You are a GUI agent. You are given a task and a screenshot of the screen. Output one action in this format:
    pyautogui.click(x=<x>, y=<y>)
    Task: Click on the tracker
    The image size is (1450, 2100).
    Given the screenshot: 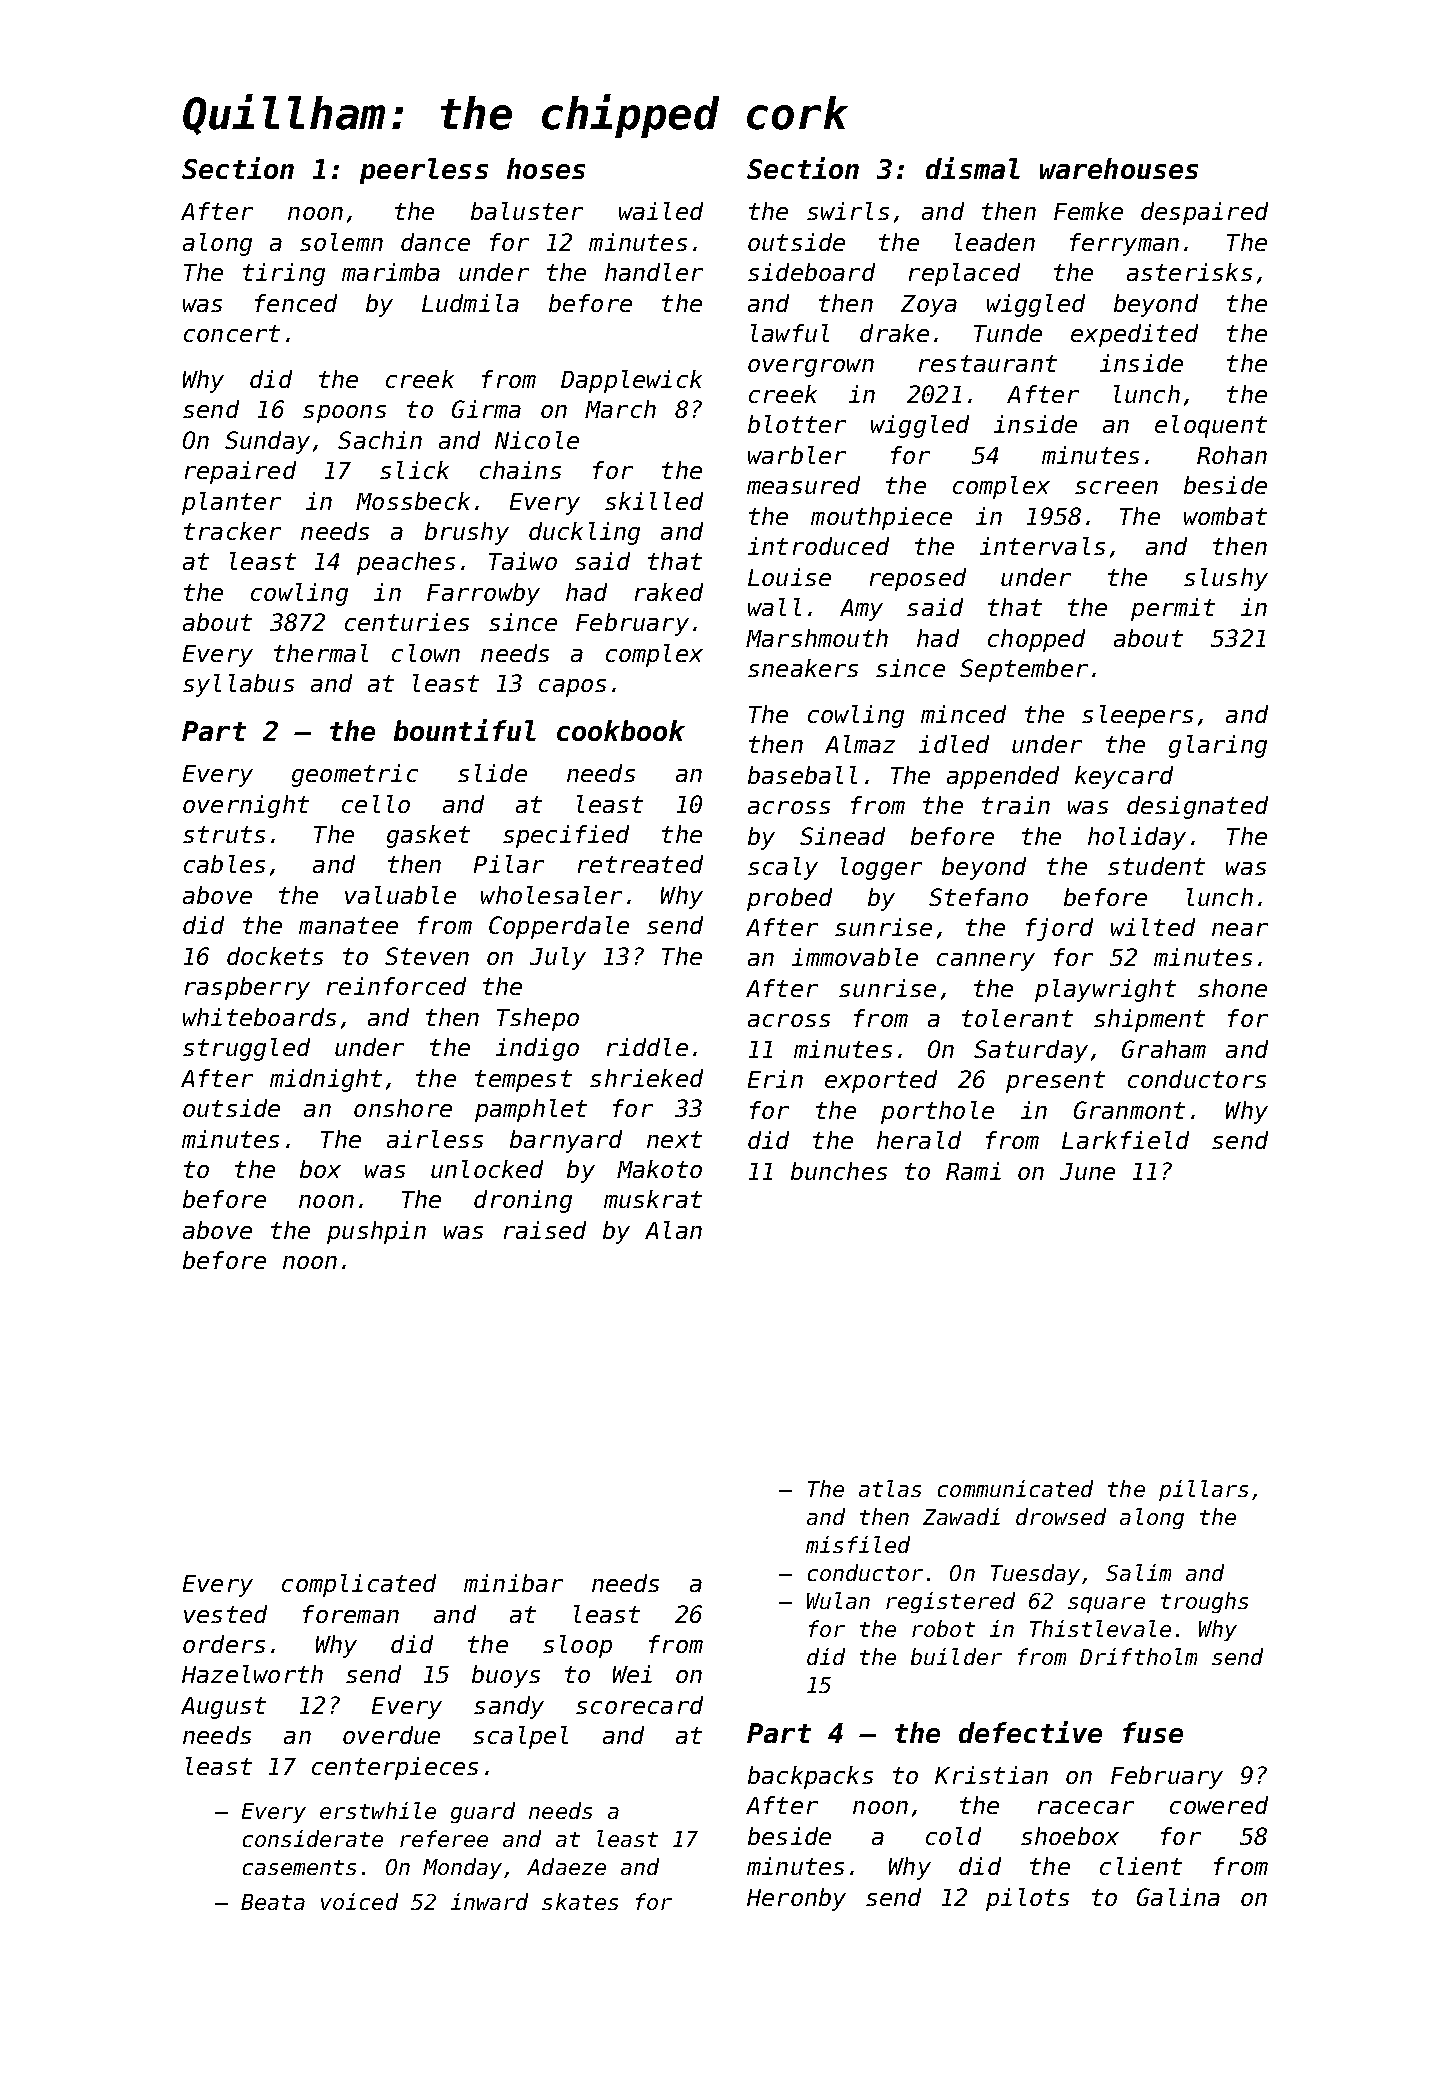 What is the action you would take?
    pyautogui.click(x=232, y=531)
